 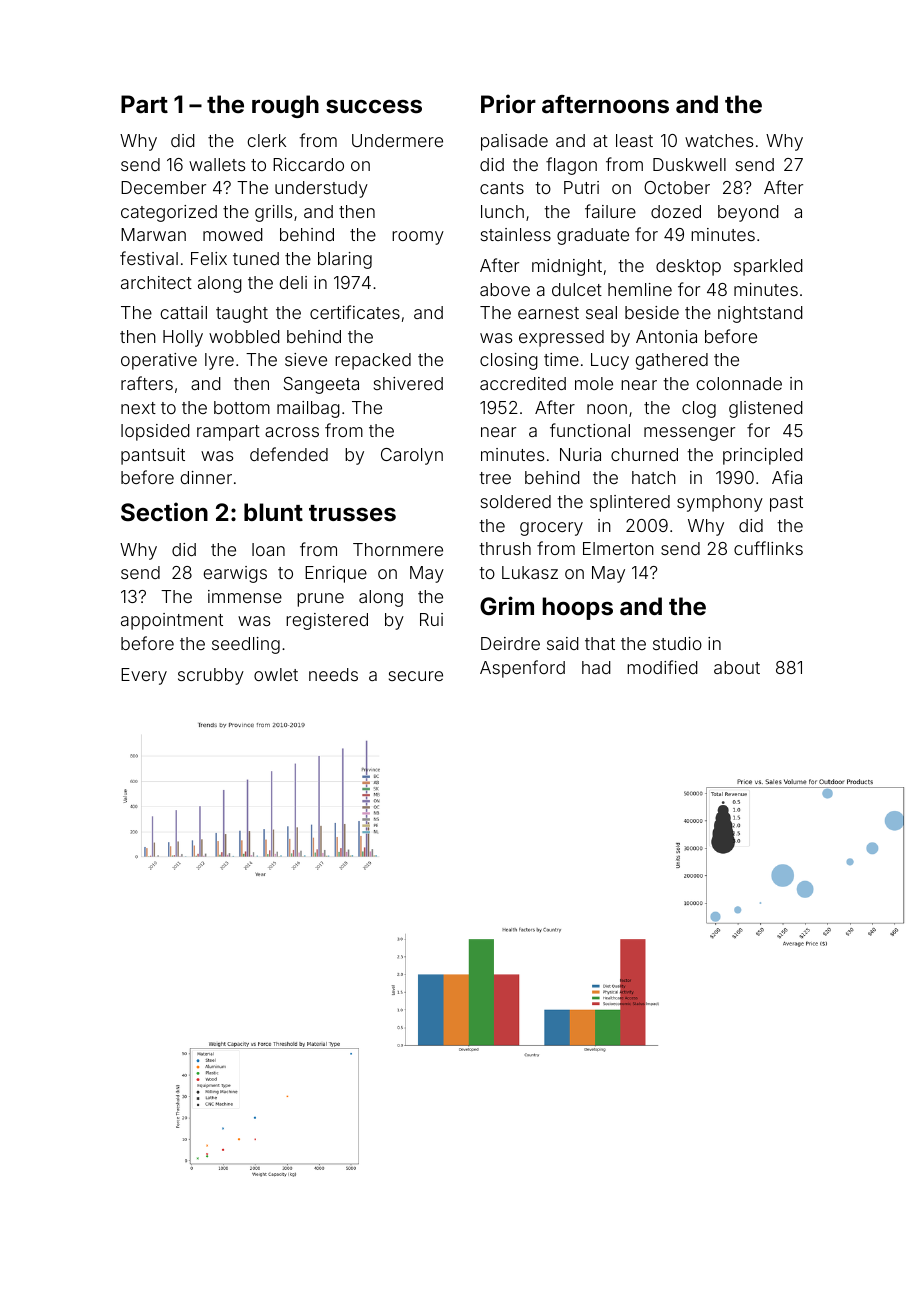 I want to click on certificates, so click(x=355, y=312).
